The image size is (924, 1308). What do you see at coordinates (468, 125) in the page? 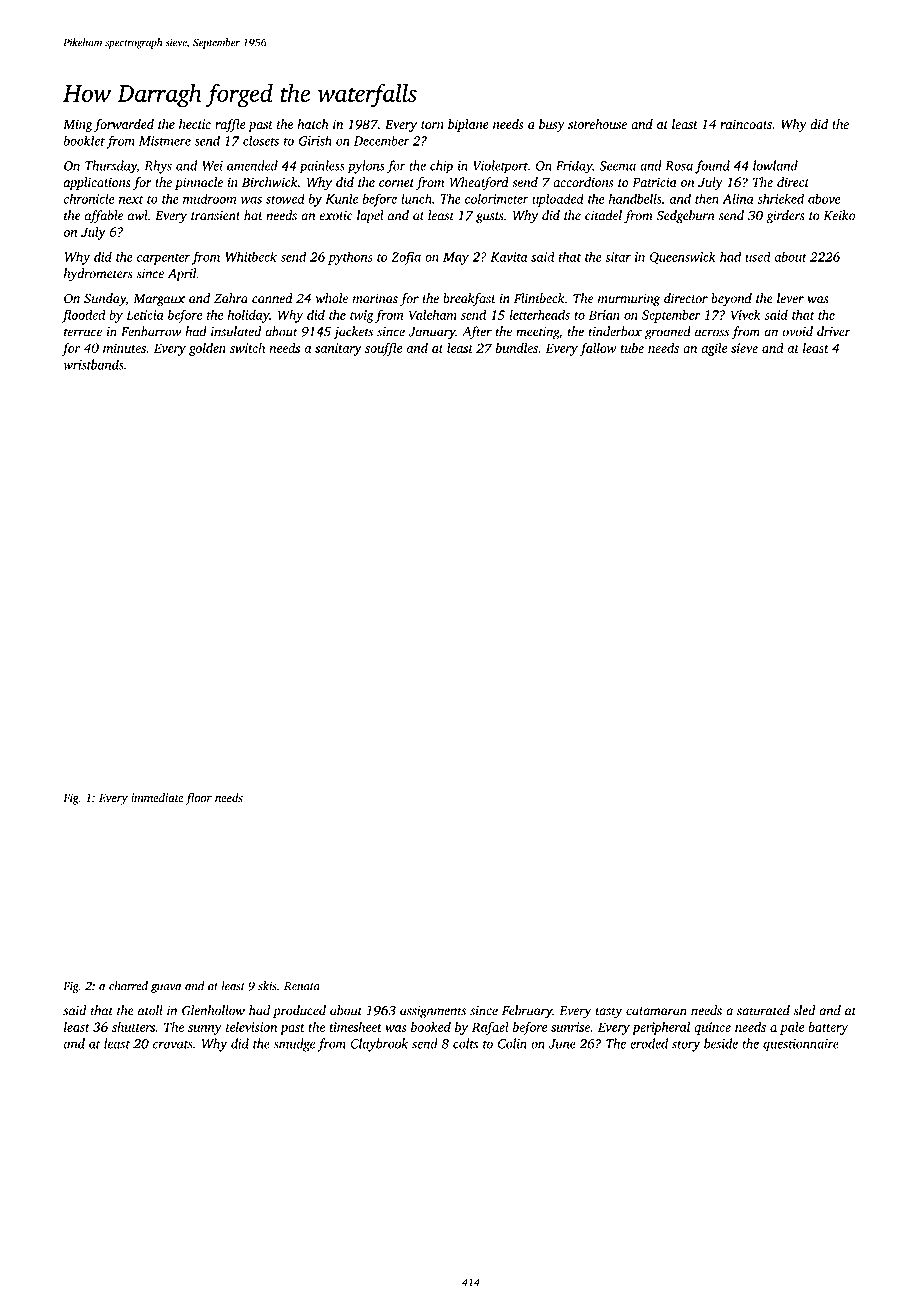
I see `biplane` at bounding box center [468, 125].
